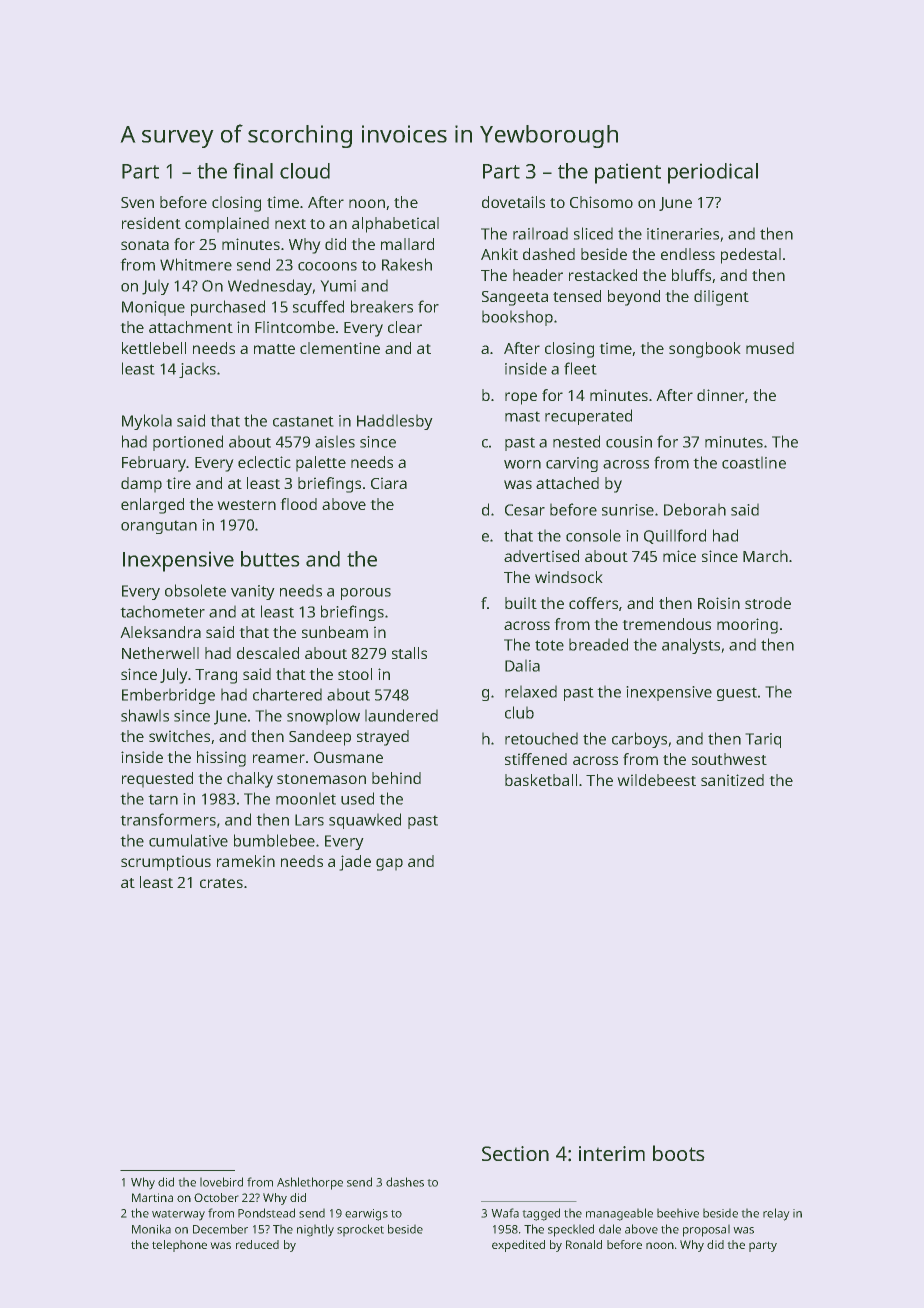  What do you see at coordinates (513, 202) in the screenshot?
I see `dovetails` at bounding box center [513, 202].
